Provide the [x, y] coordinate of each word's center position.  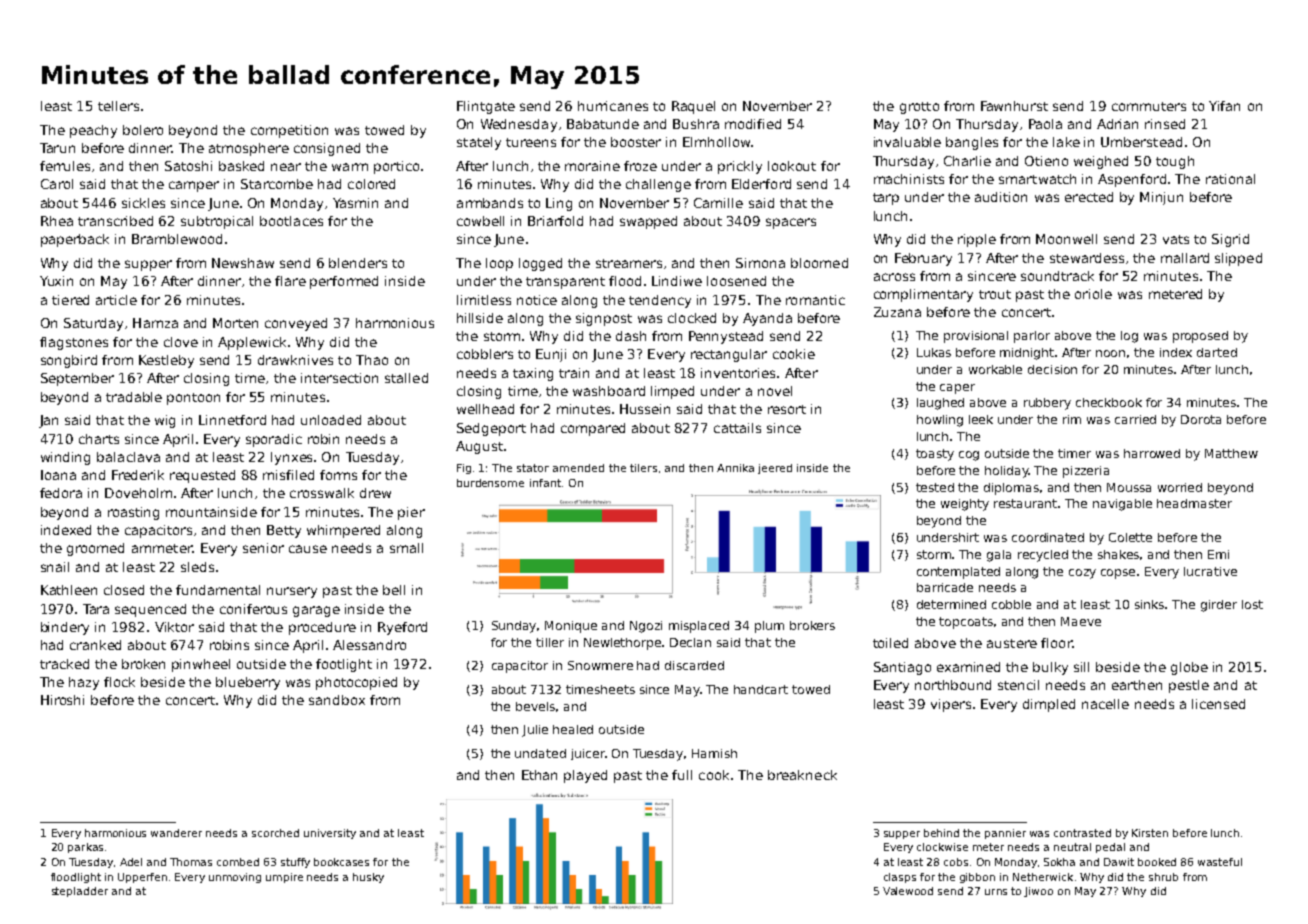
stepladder [80, 892]
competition [289, 131]
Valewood [908, 891]
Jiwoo [1038, 892]
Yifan [1224, 106]
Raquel [693, 107]
